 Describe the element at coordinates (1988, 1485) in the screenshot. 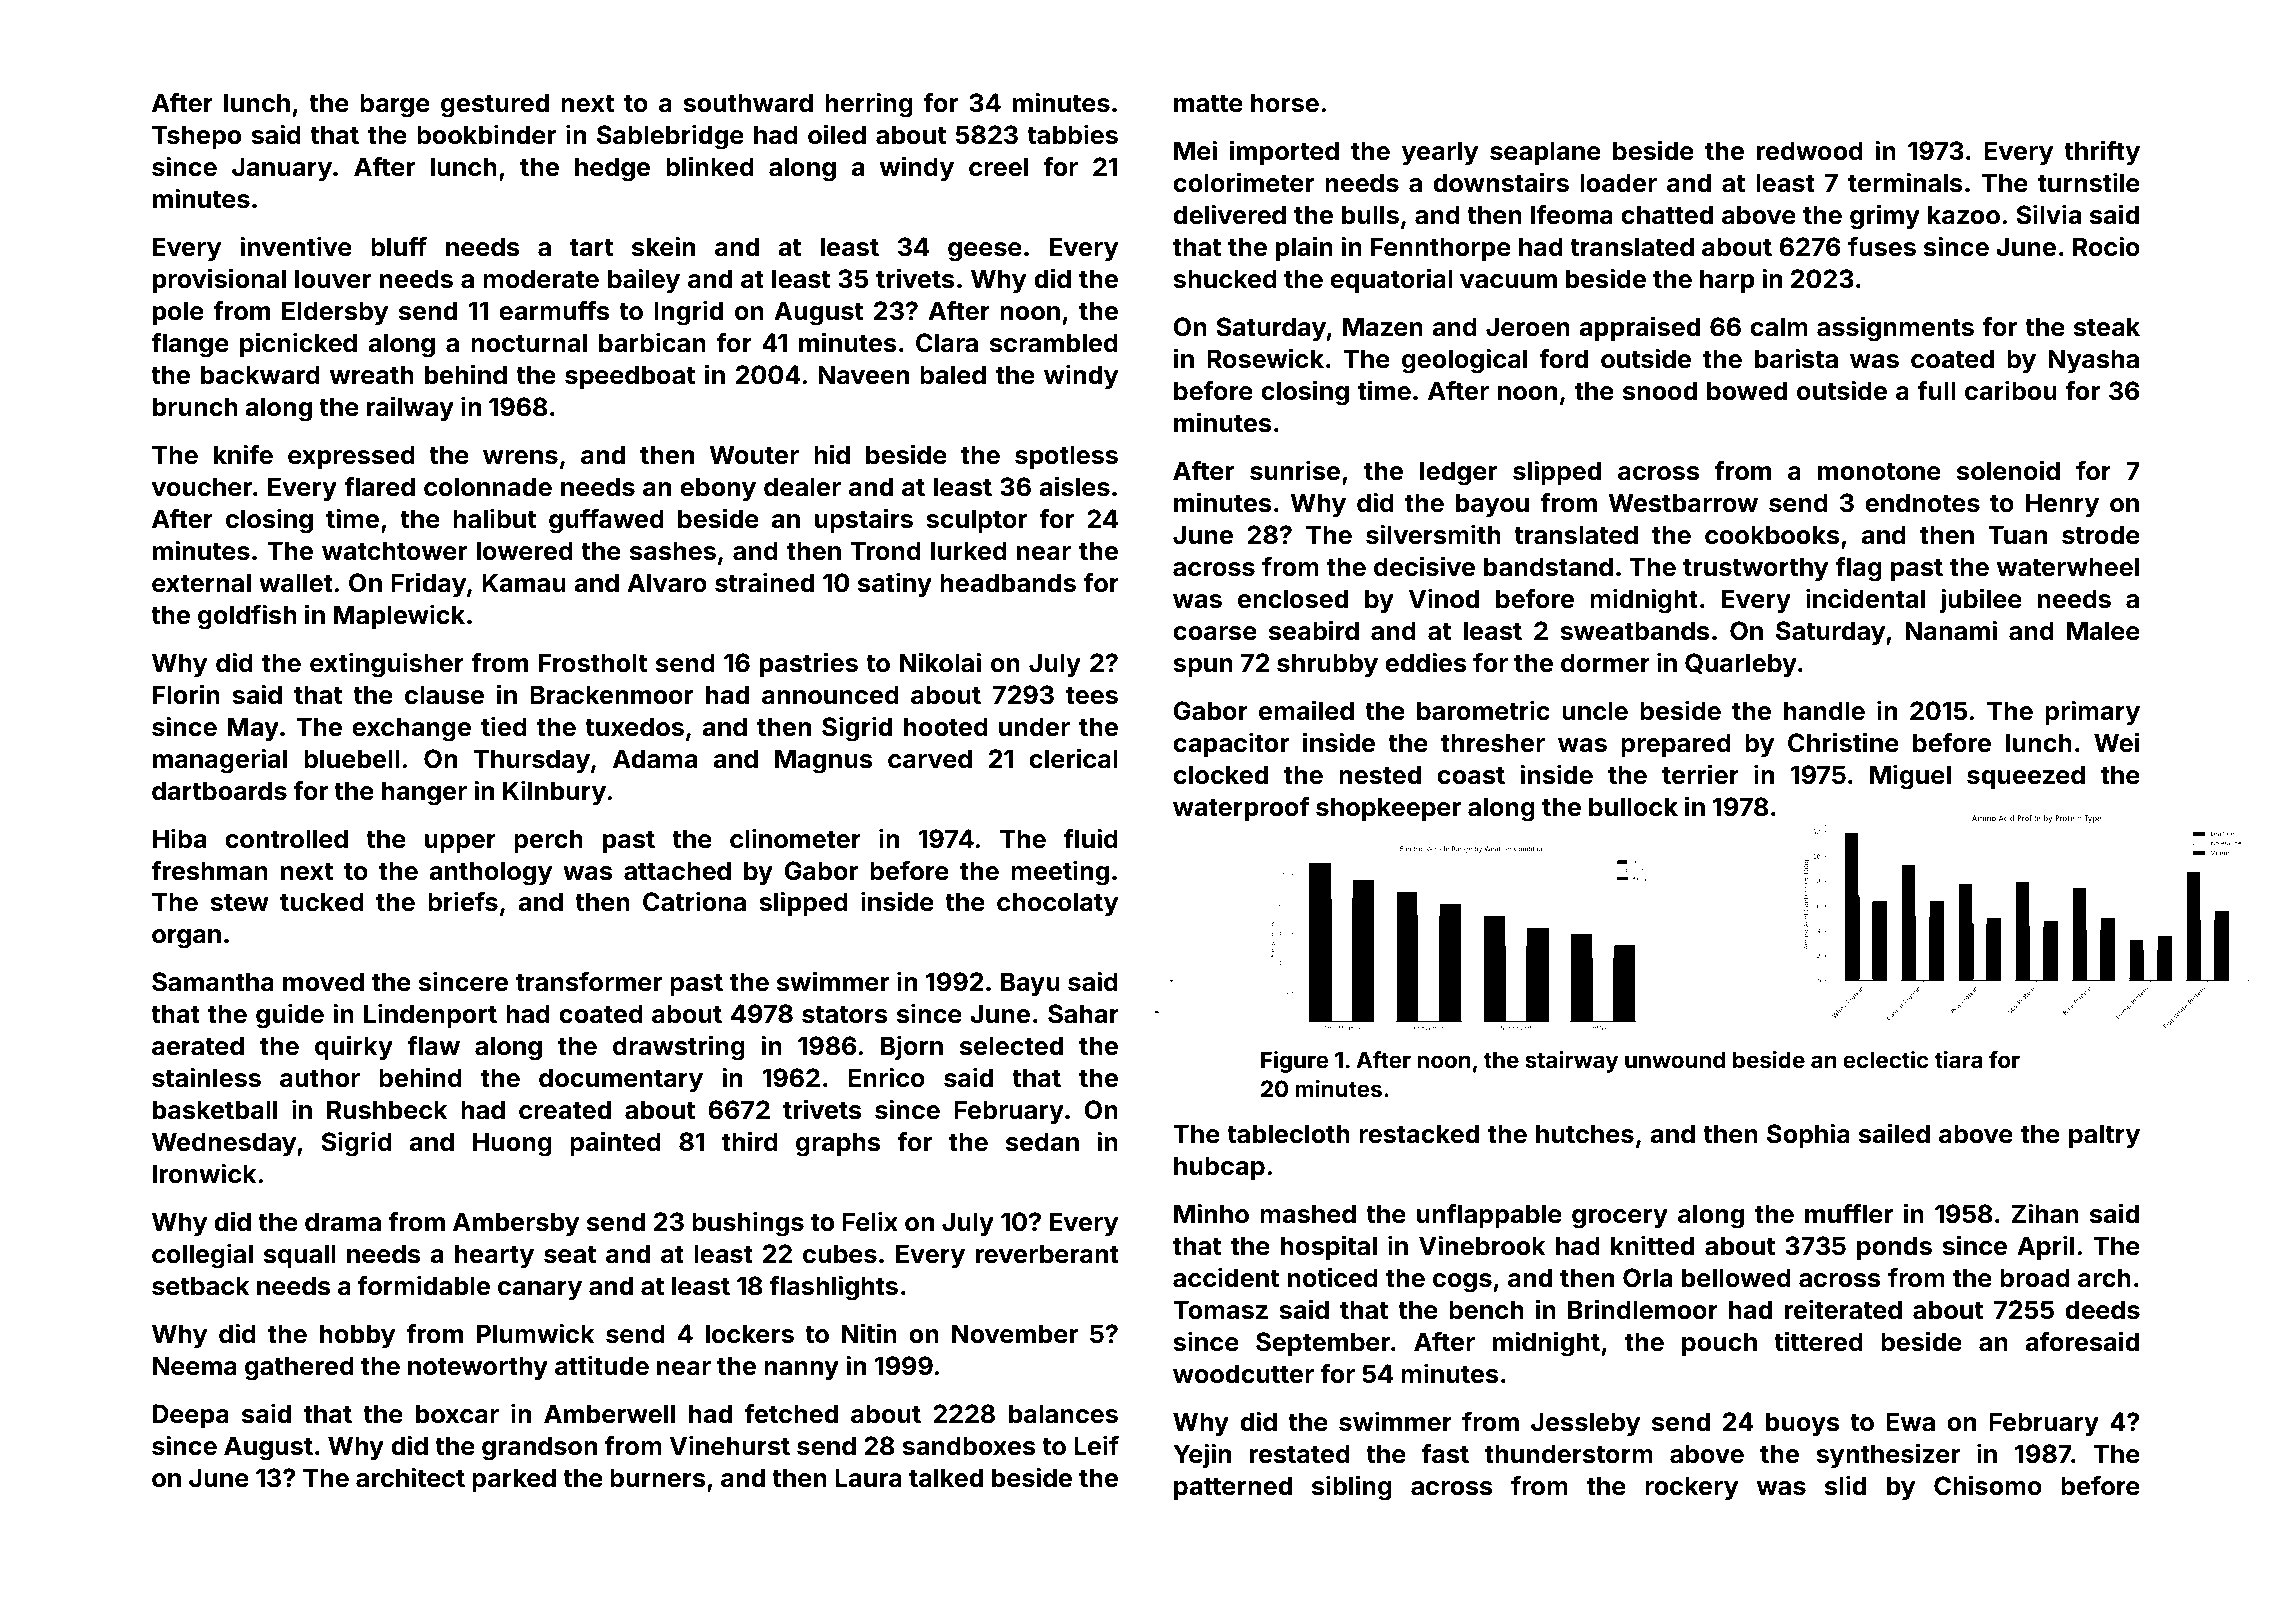

I see `Chisomo` at that location.
